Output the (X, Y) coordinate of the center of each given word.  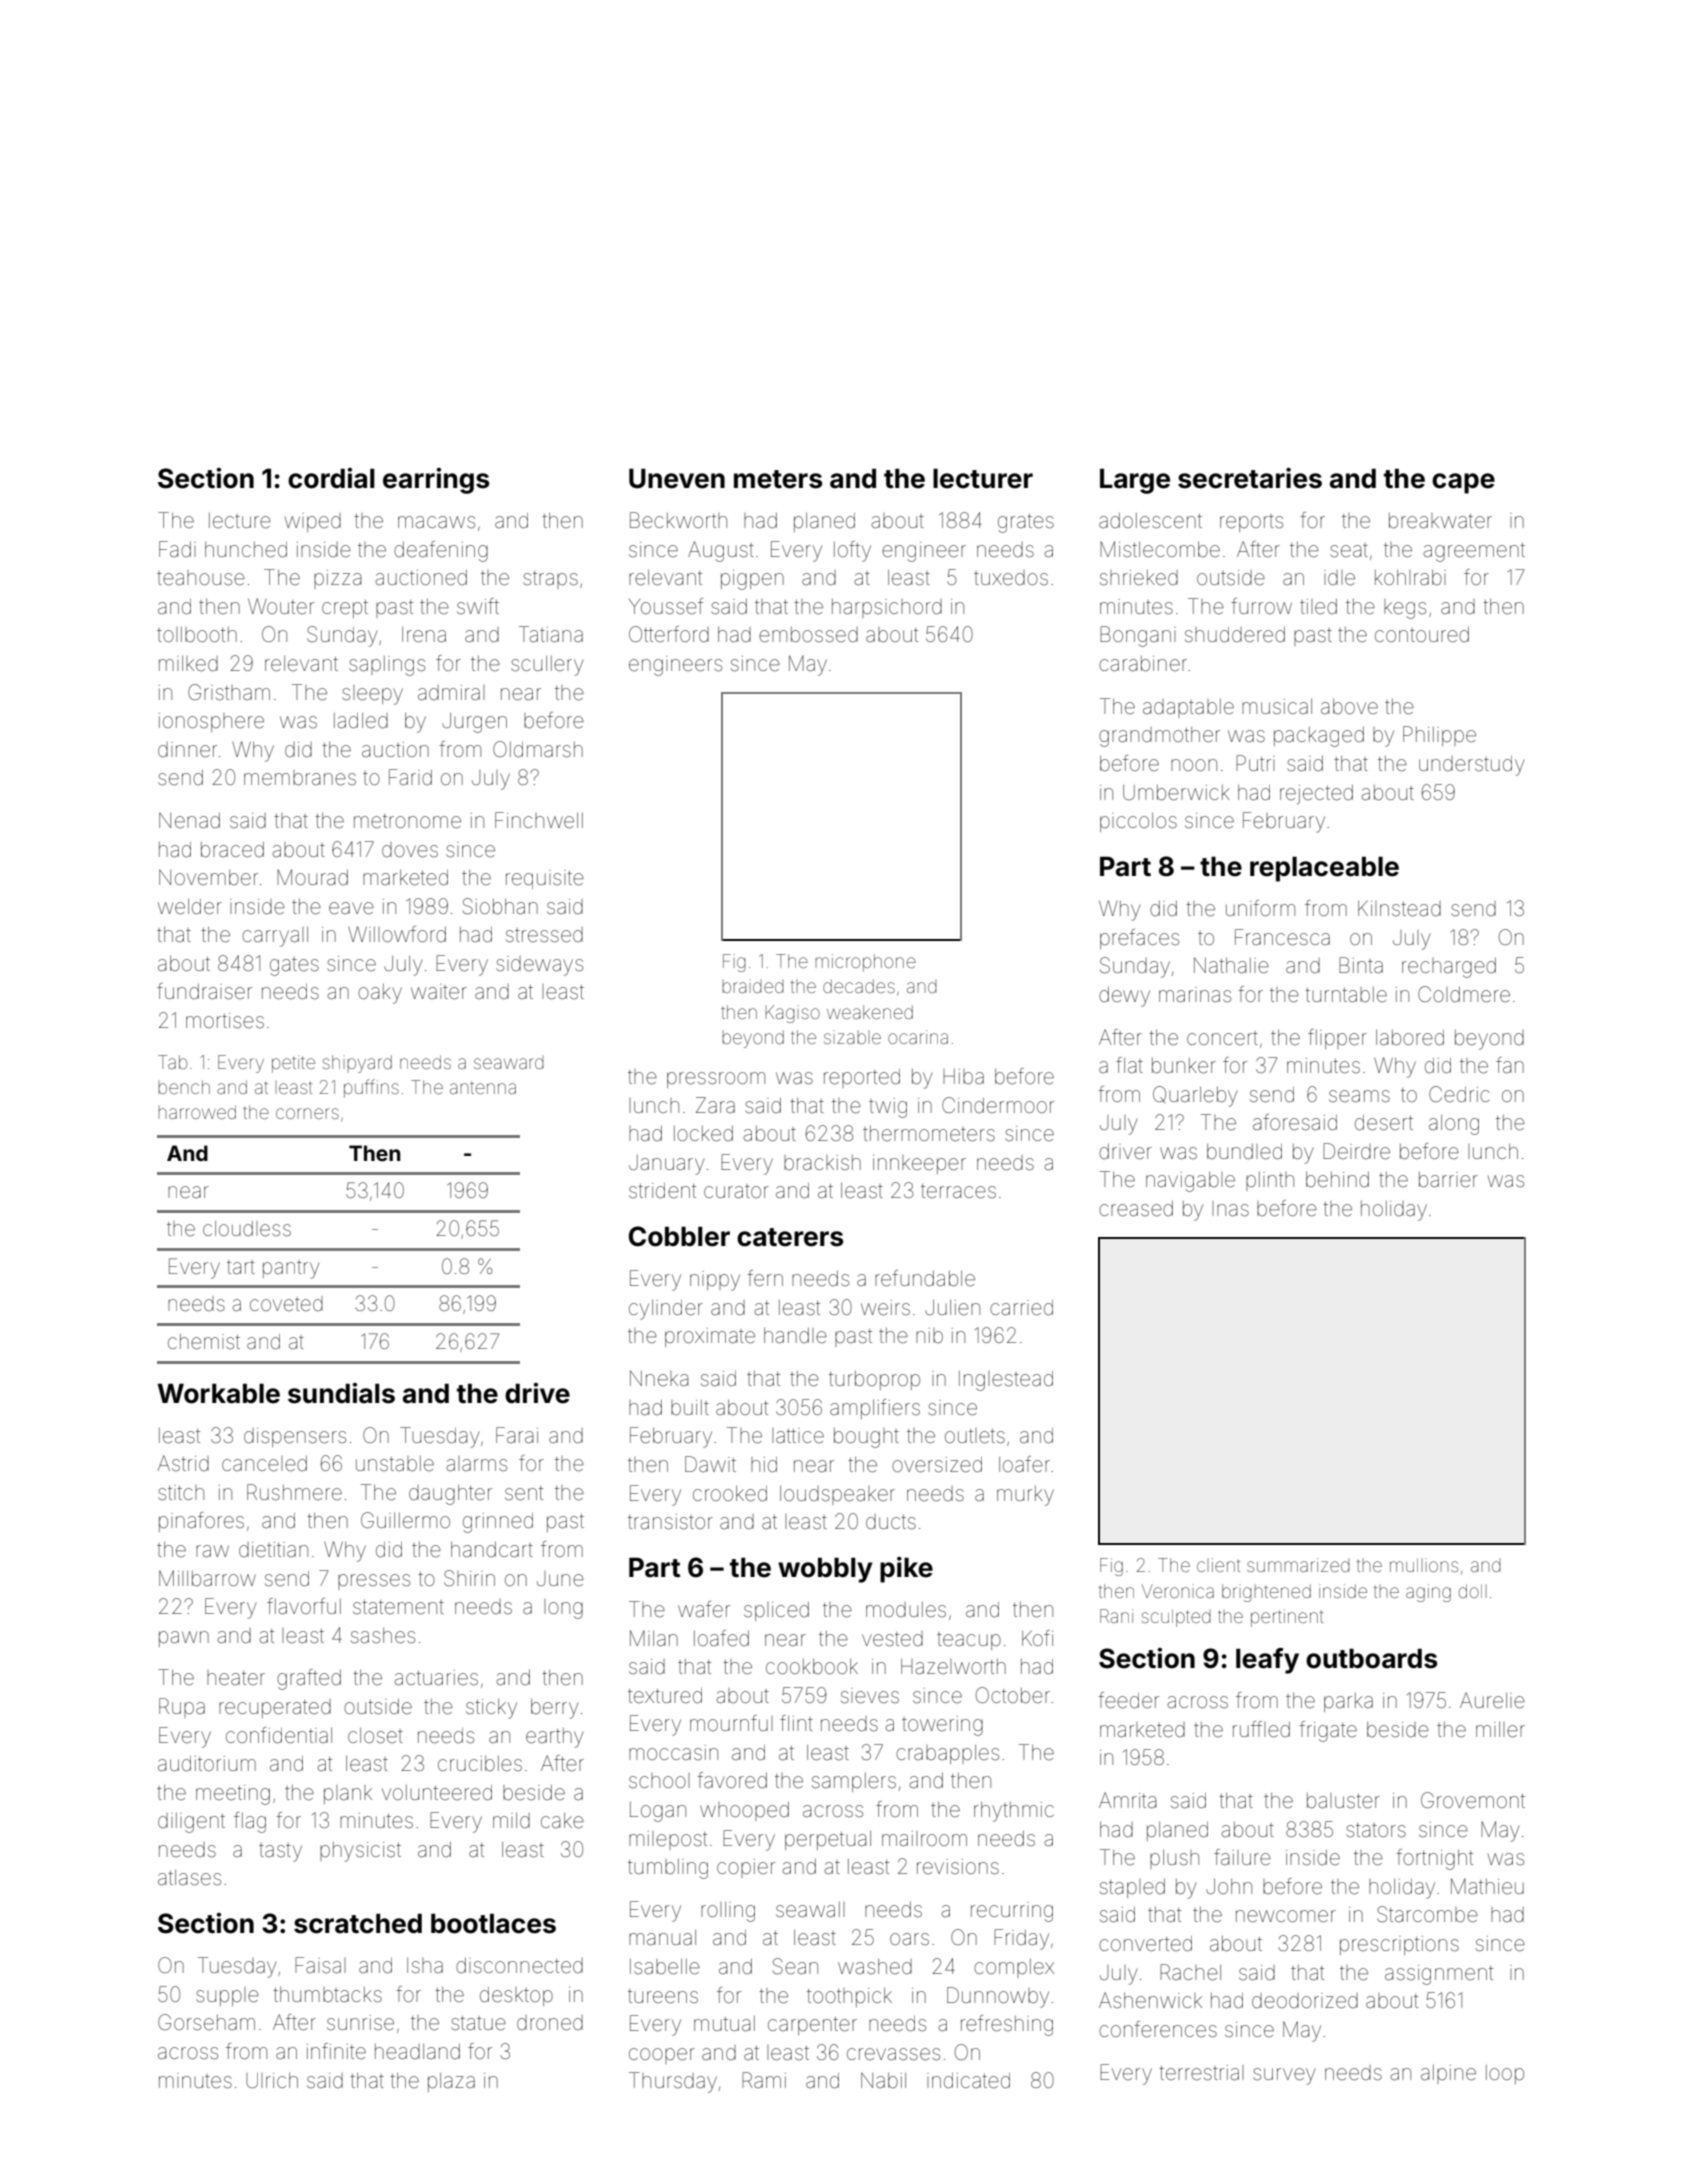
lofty (852, 551)
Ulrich (272, 2080)
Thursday (673, 2082)
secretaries (1250, 478)
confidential (279, 1735)
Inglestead (1006, 1381)
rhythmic (1014, 1812)
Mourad (312, 877)
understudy (1471, 766)
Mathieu (1487, 1886)
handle (795, 1336)
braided (753, 986)
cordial (331, 478)
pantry (291, 1269)
